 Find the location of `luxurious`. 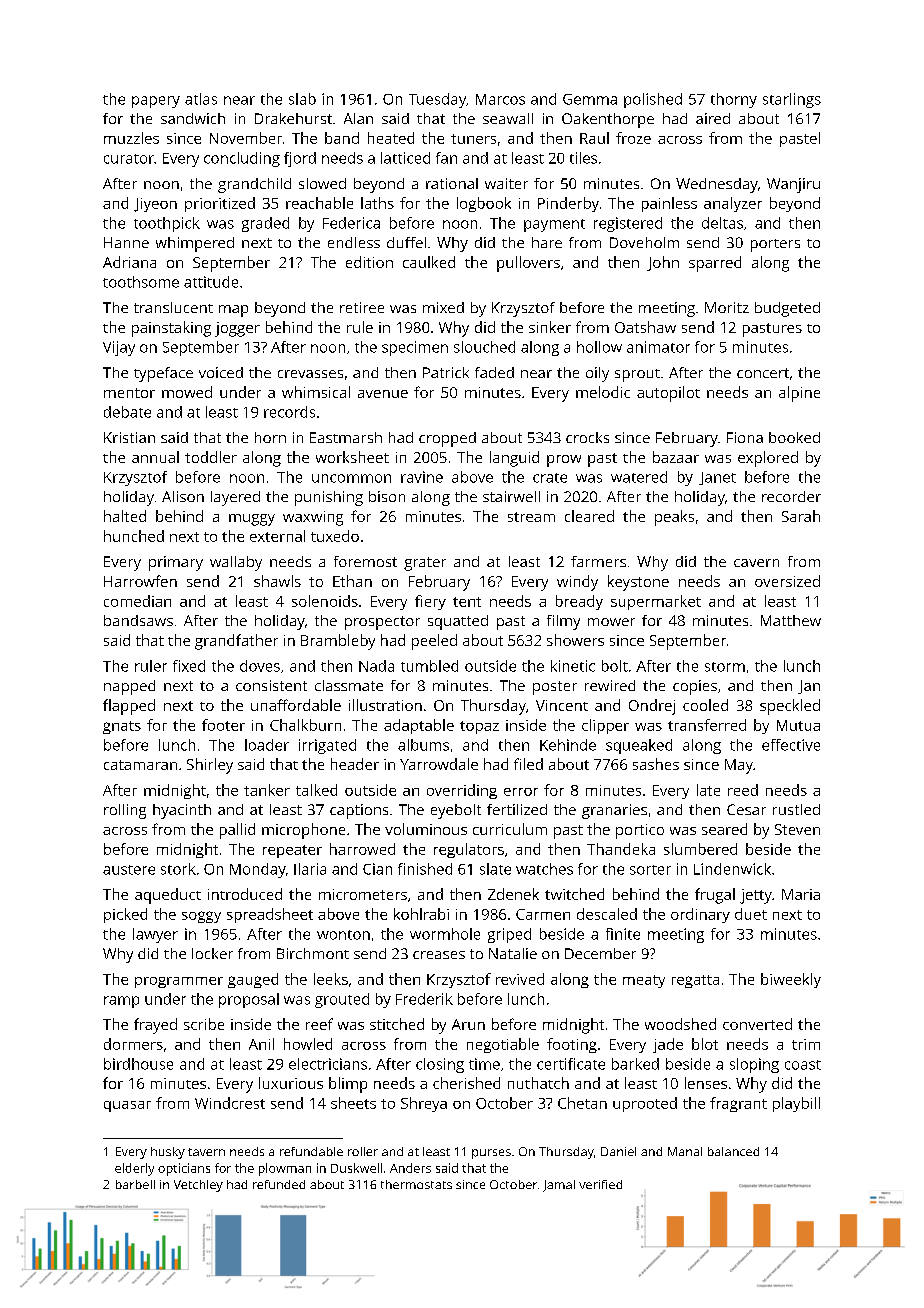

luxurious is located at coordinates (291, 1083).
